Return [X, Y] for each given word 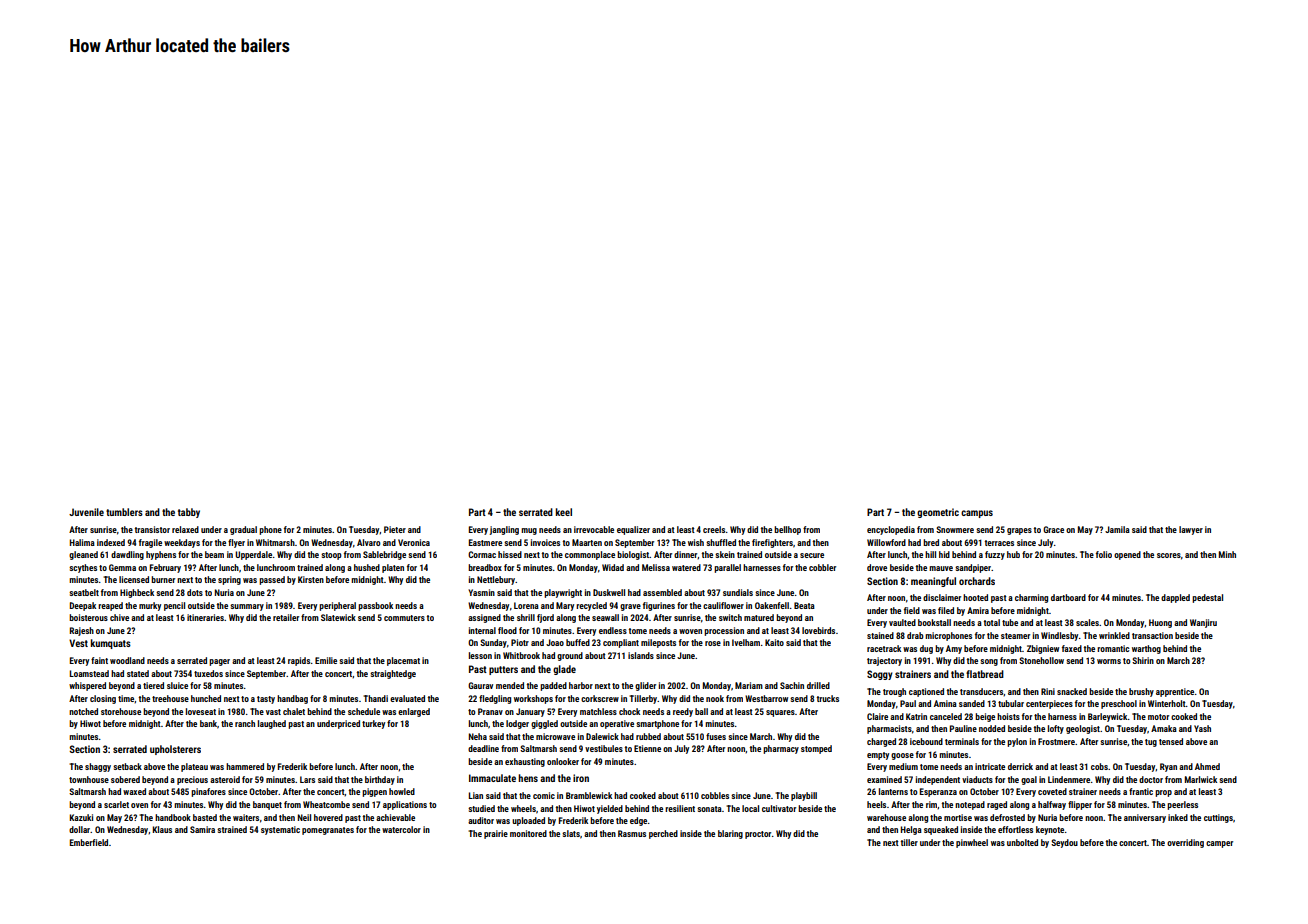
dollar [80, 829]
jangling [504, 530]
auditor [481, 820]
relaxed [185, 529]
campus [977, 514]
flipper [1080, 805]
